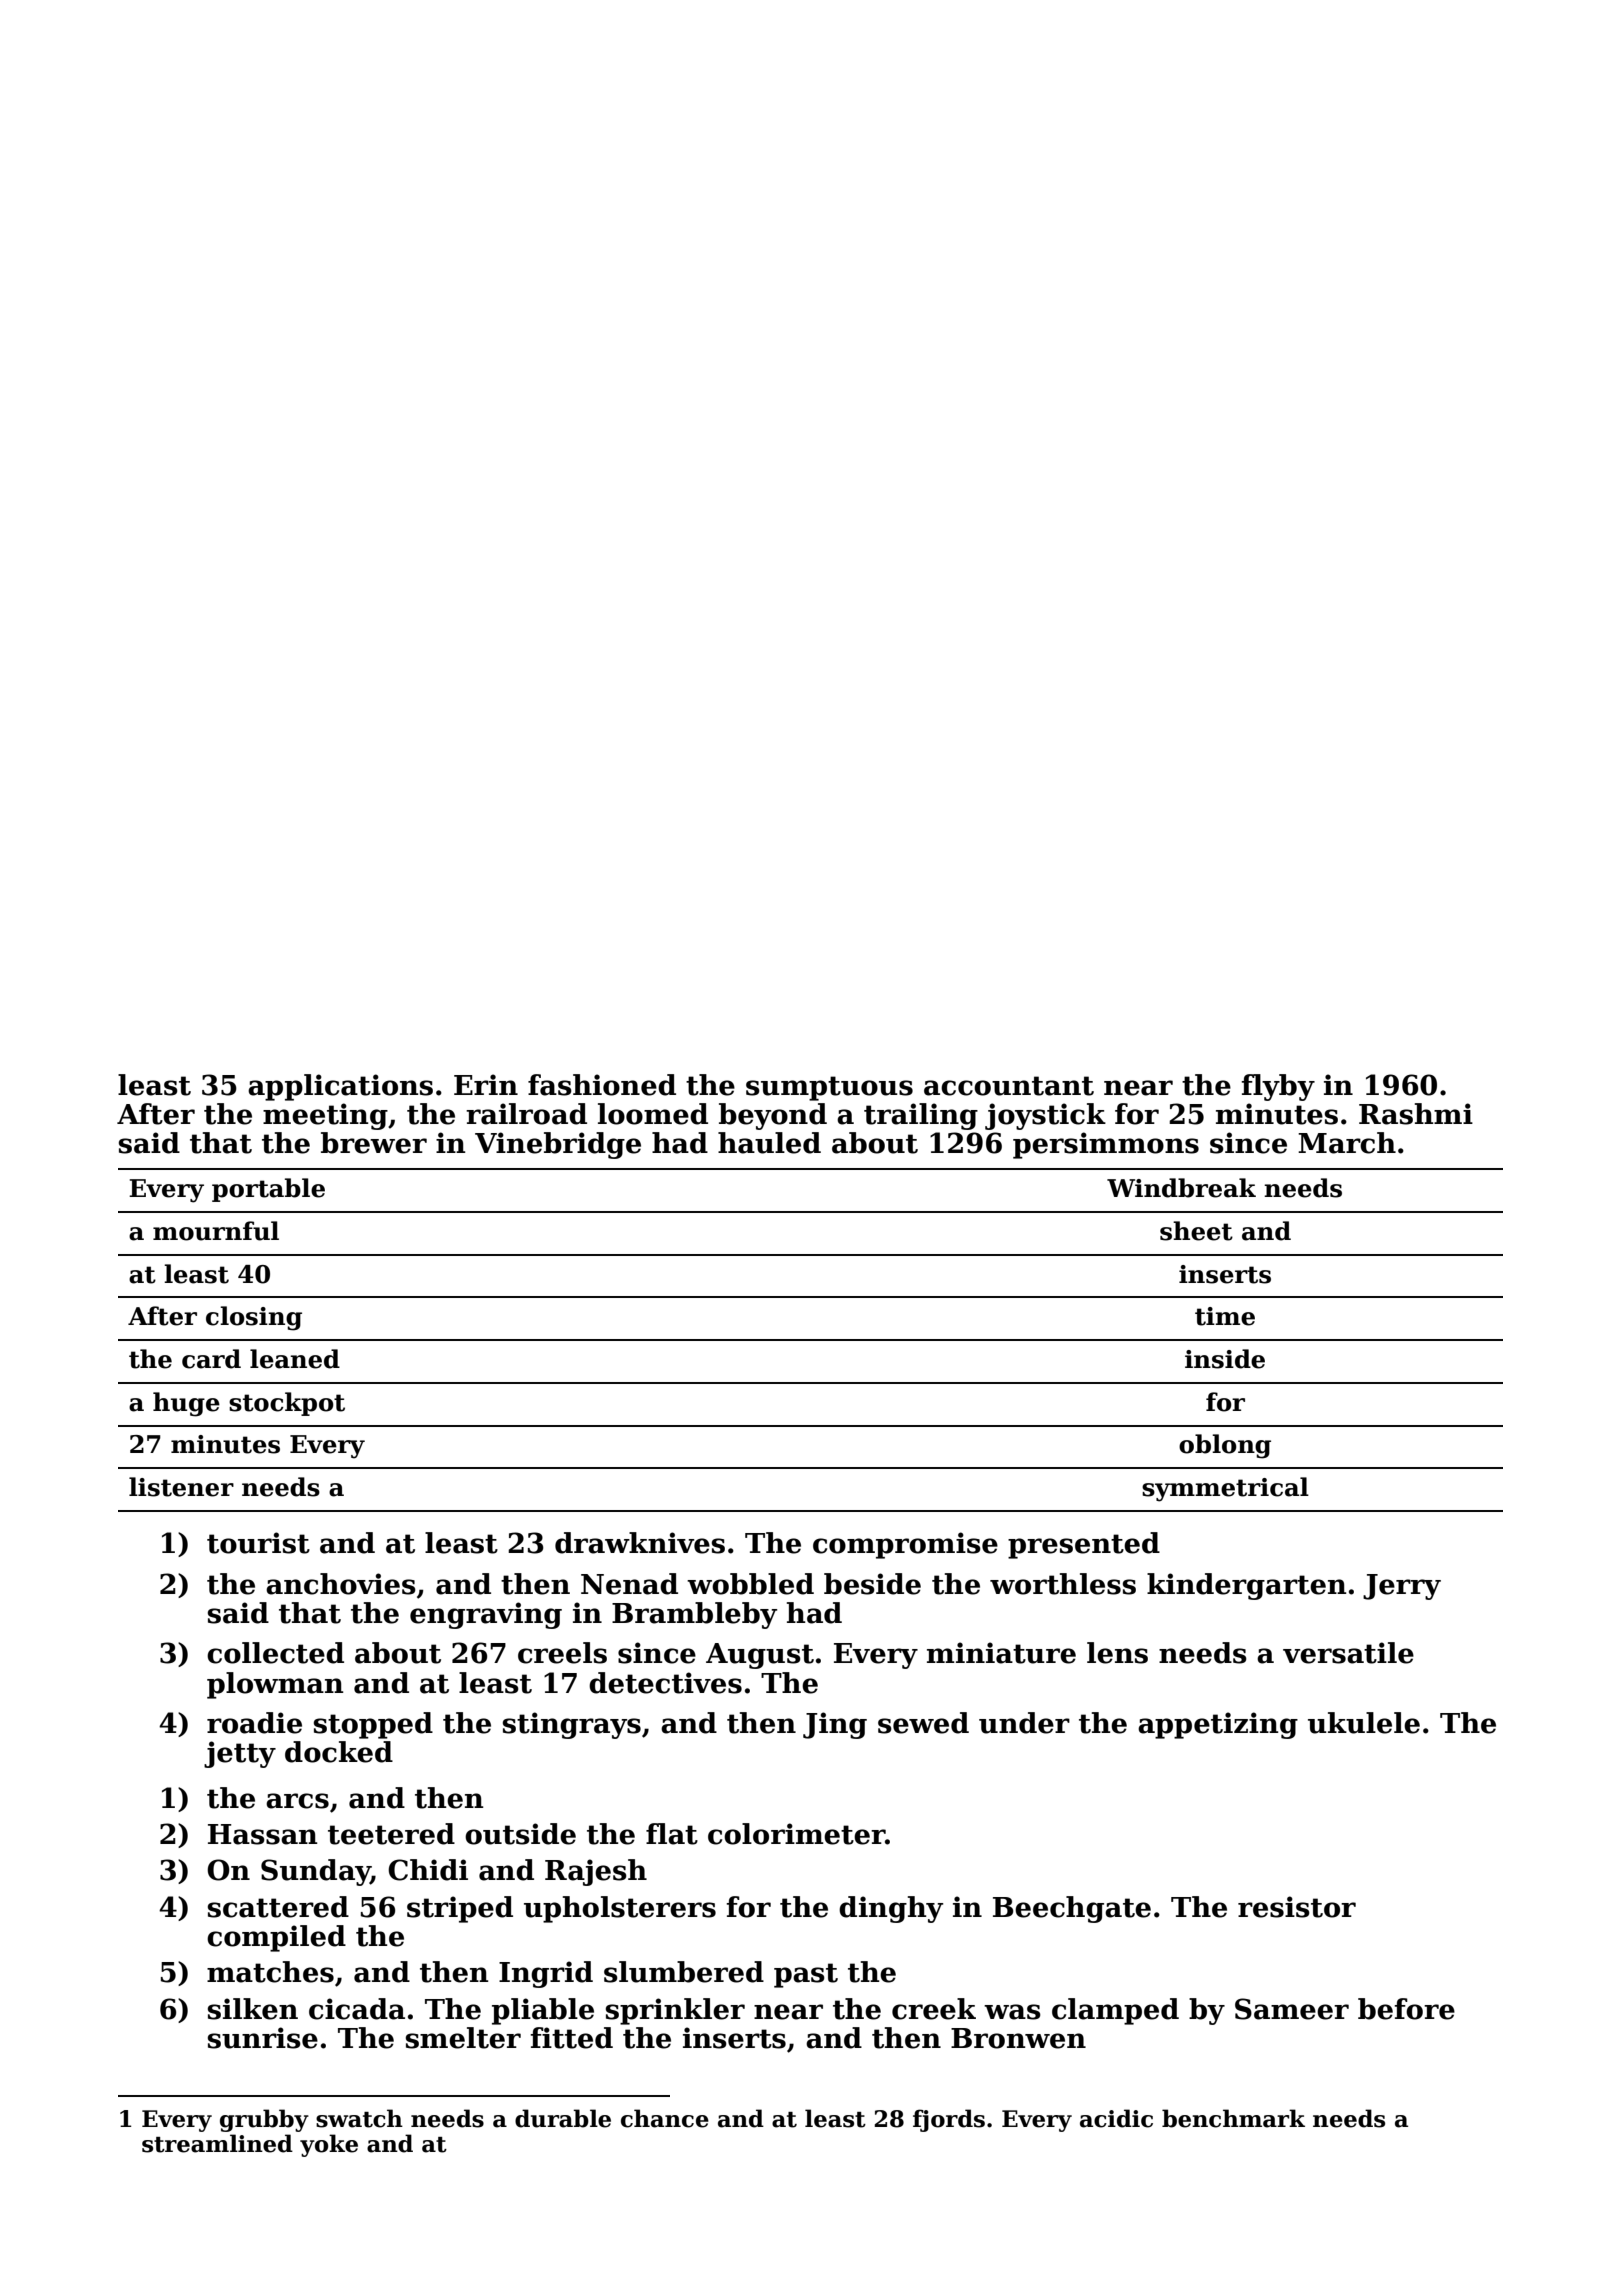 This screenshot has width=1620, height=2292. I want to click on mournful, so click(216, 1231).
